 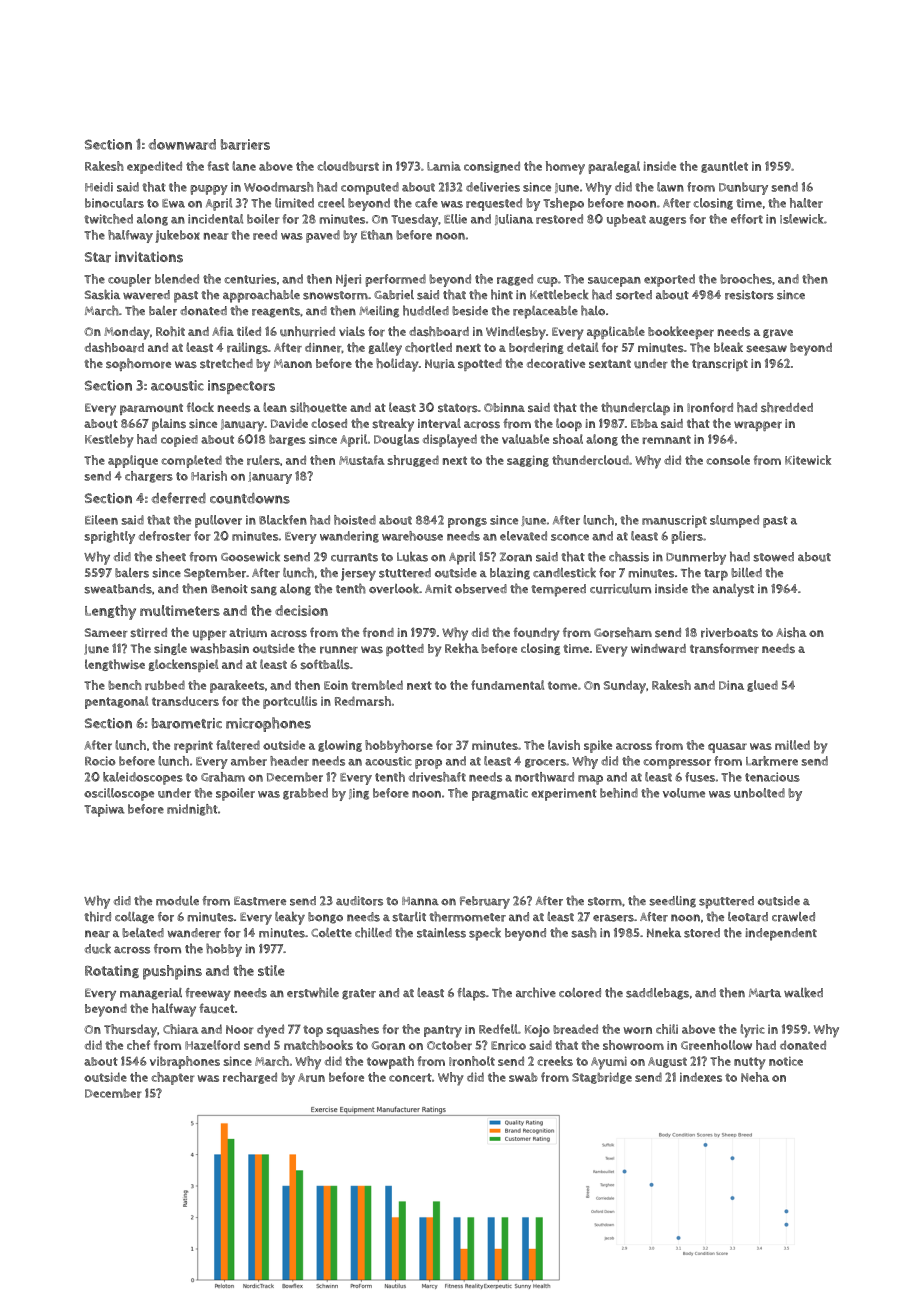 I want to click on deliveries, so click(x=493, y=187).
